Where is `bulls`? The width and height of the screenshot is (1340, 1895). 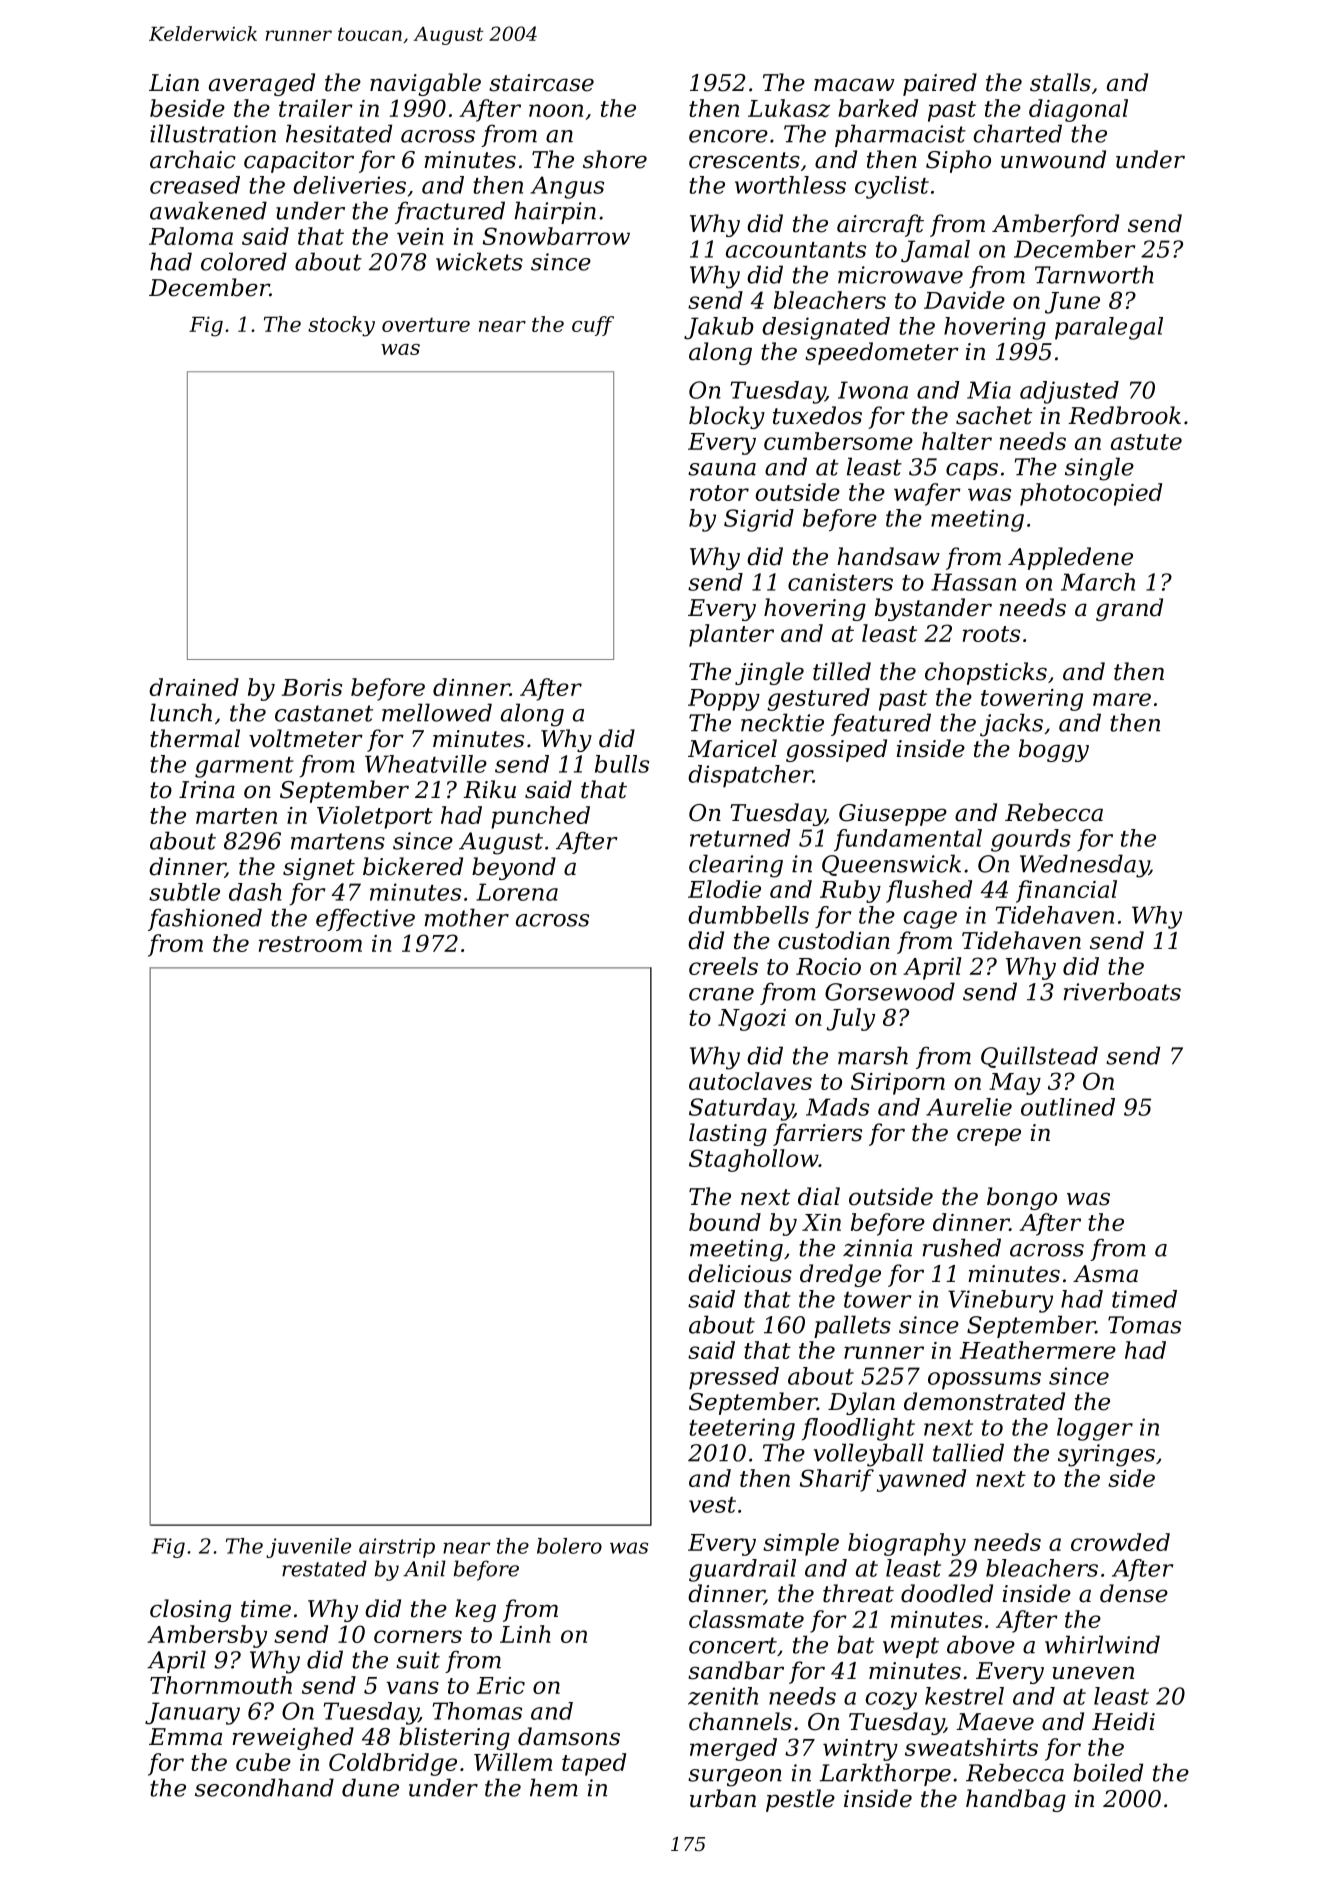 bulls is located at coordinates (622, 764).
